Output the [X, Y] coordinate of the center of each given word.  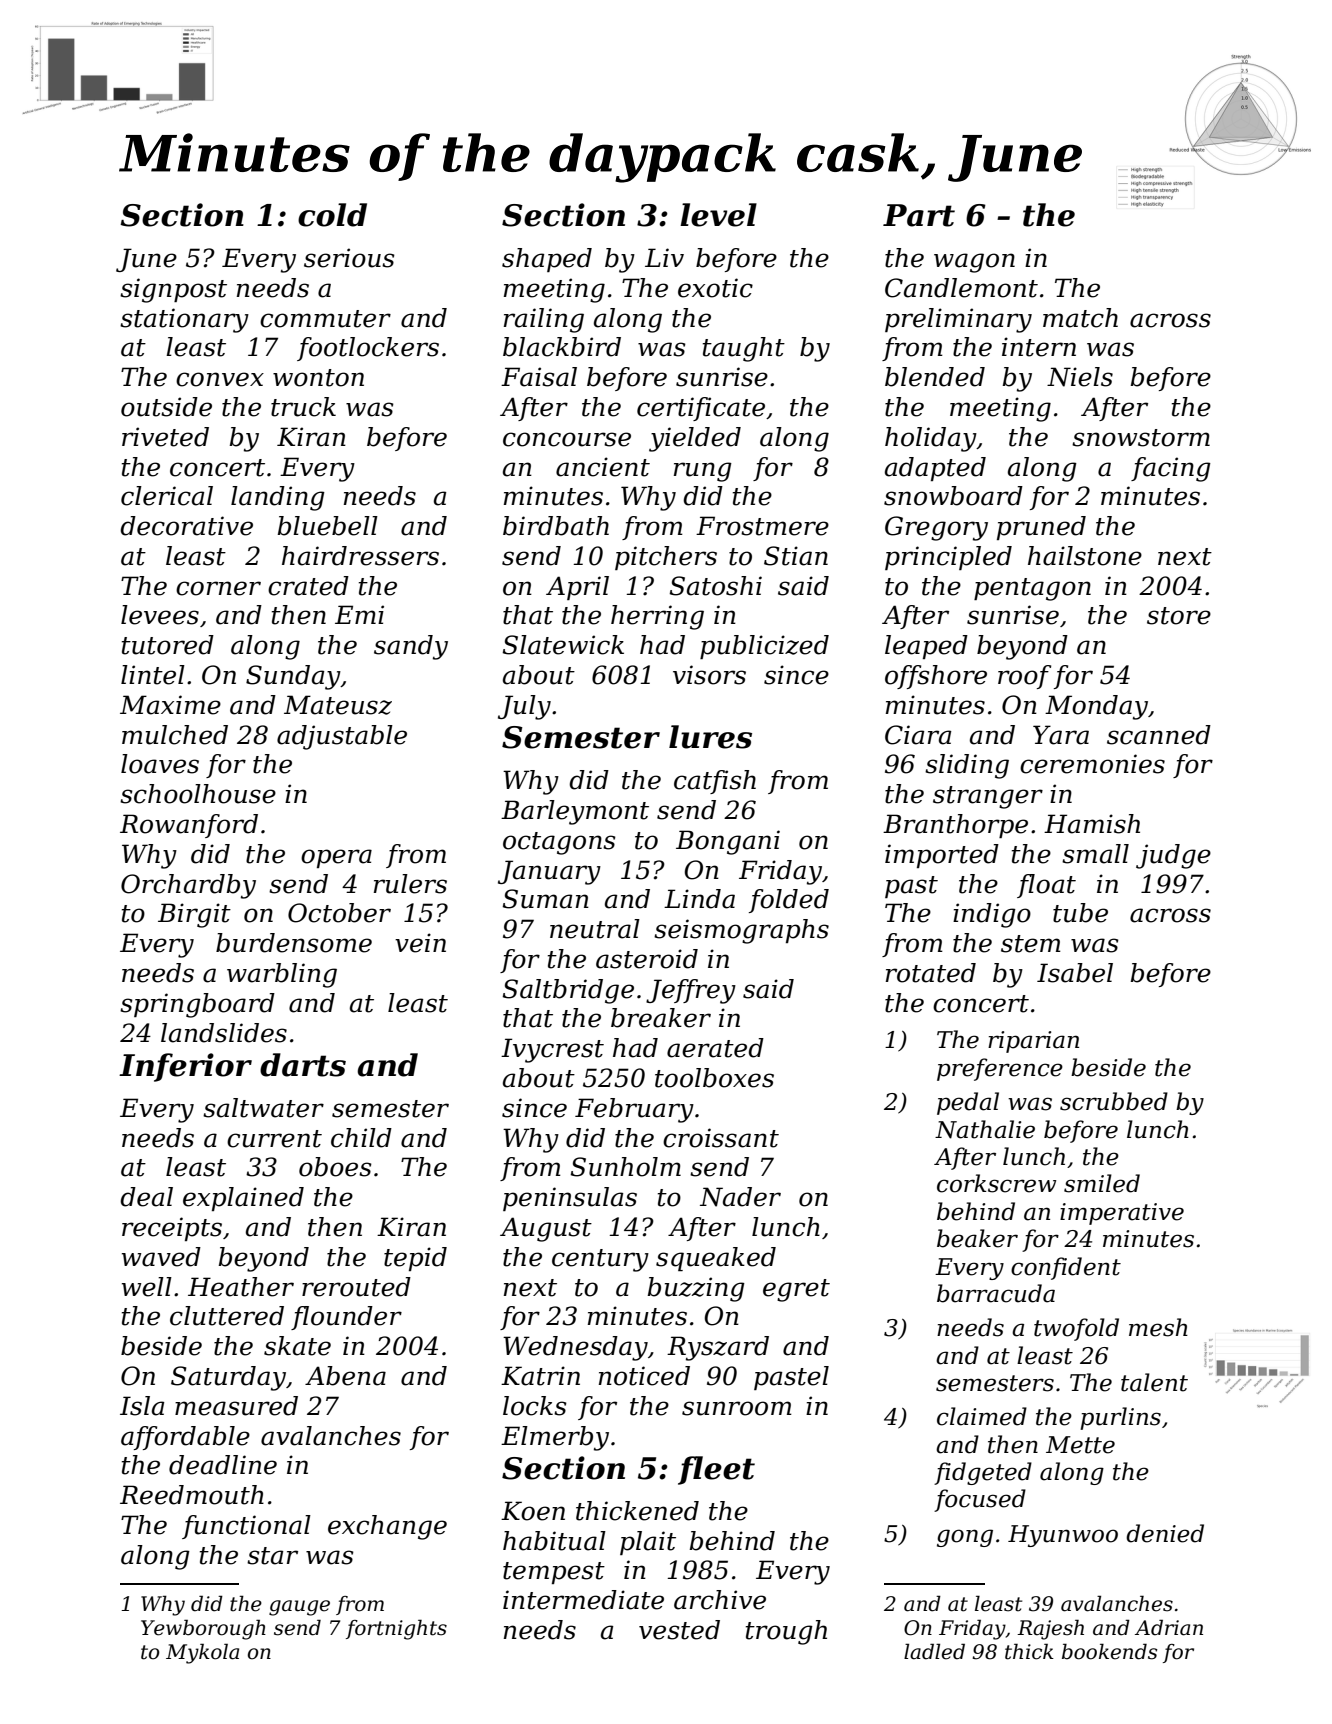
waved [161, 1257]
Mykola [202, 1653]
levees [160, 615]
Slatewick [563, 645]
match [1080, 318]
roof [1024, 677]
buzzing [696, 1289]
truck [303, 407]
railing [544, 320]
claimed [982, 1416]
